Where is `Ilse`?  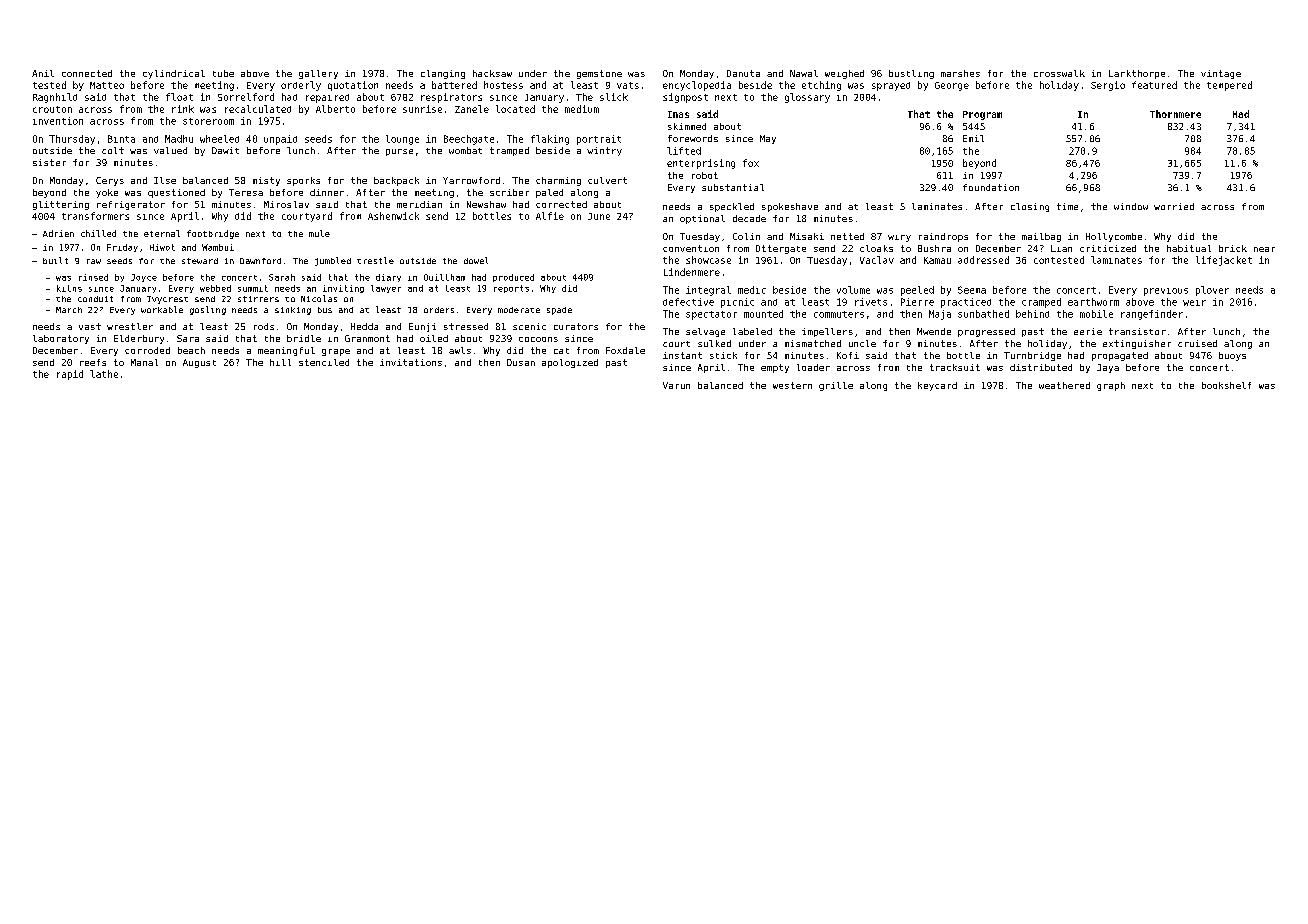
Ilse is located at coordinates (165, 180).
